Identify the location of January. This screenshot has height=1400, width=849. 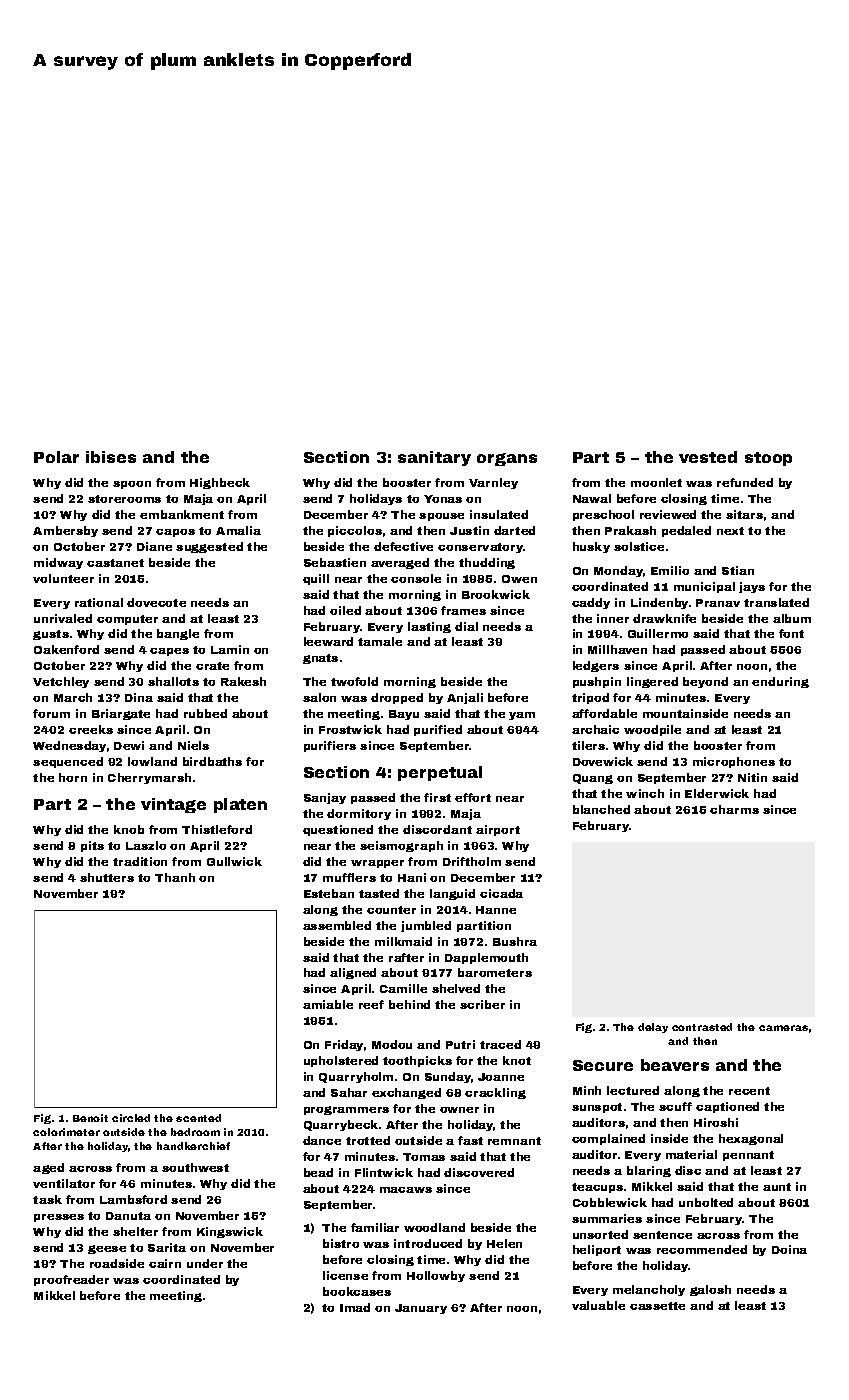
(421, 1309).
